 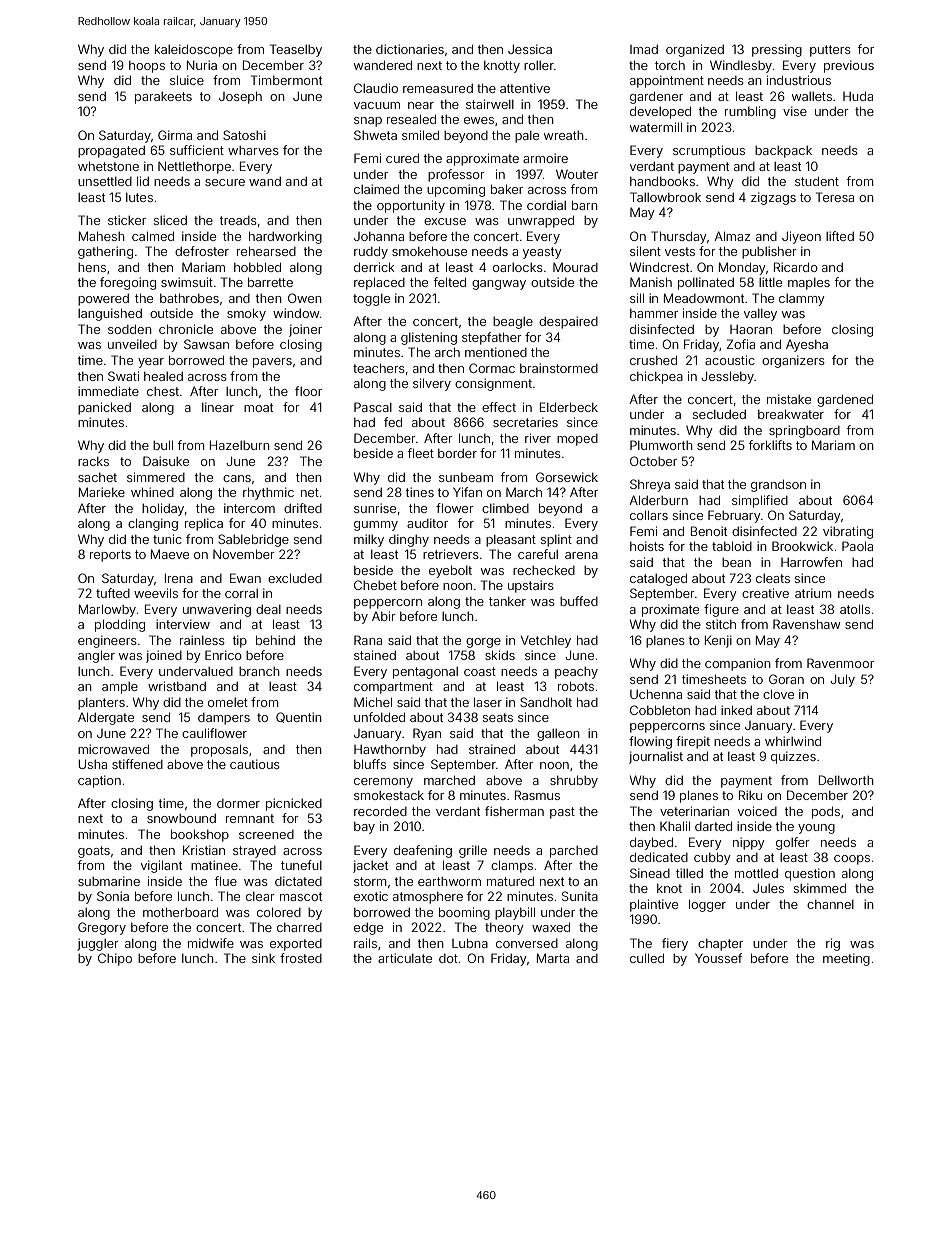 What do you see at coordinates (553, 958) in the document?
I see `Marta` at bounding box center [553, 958].
